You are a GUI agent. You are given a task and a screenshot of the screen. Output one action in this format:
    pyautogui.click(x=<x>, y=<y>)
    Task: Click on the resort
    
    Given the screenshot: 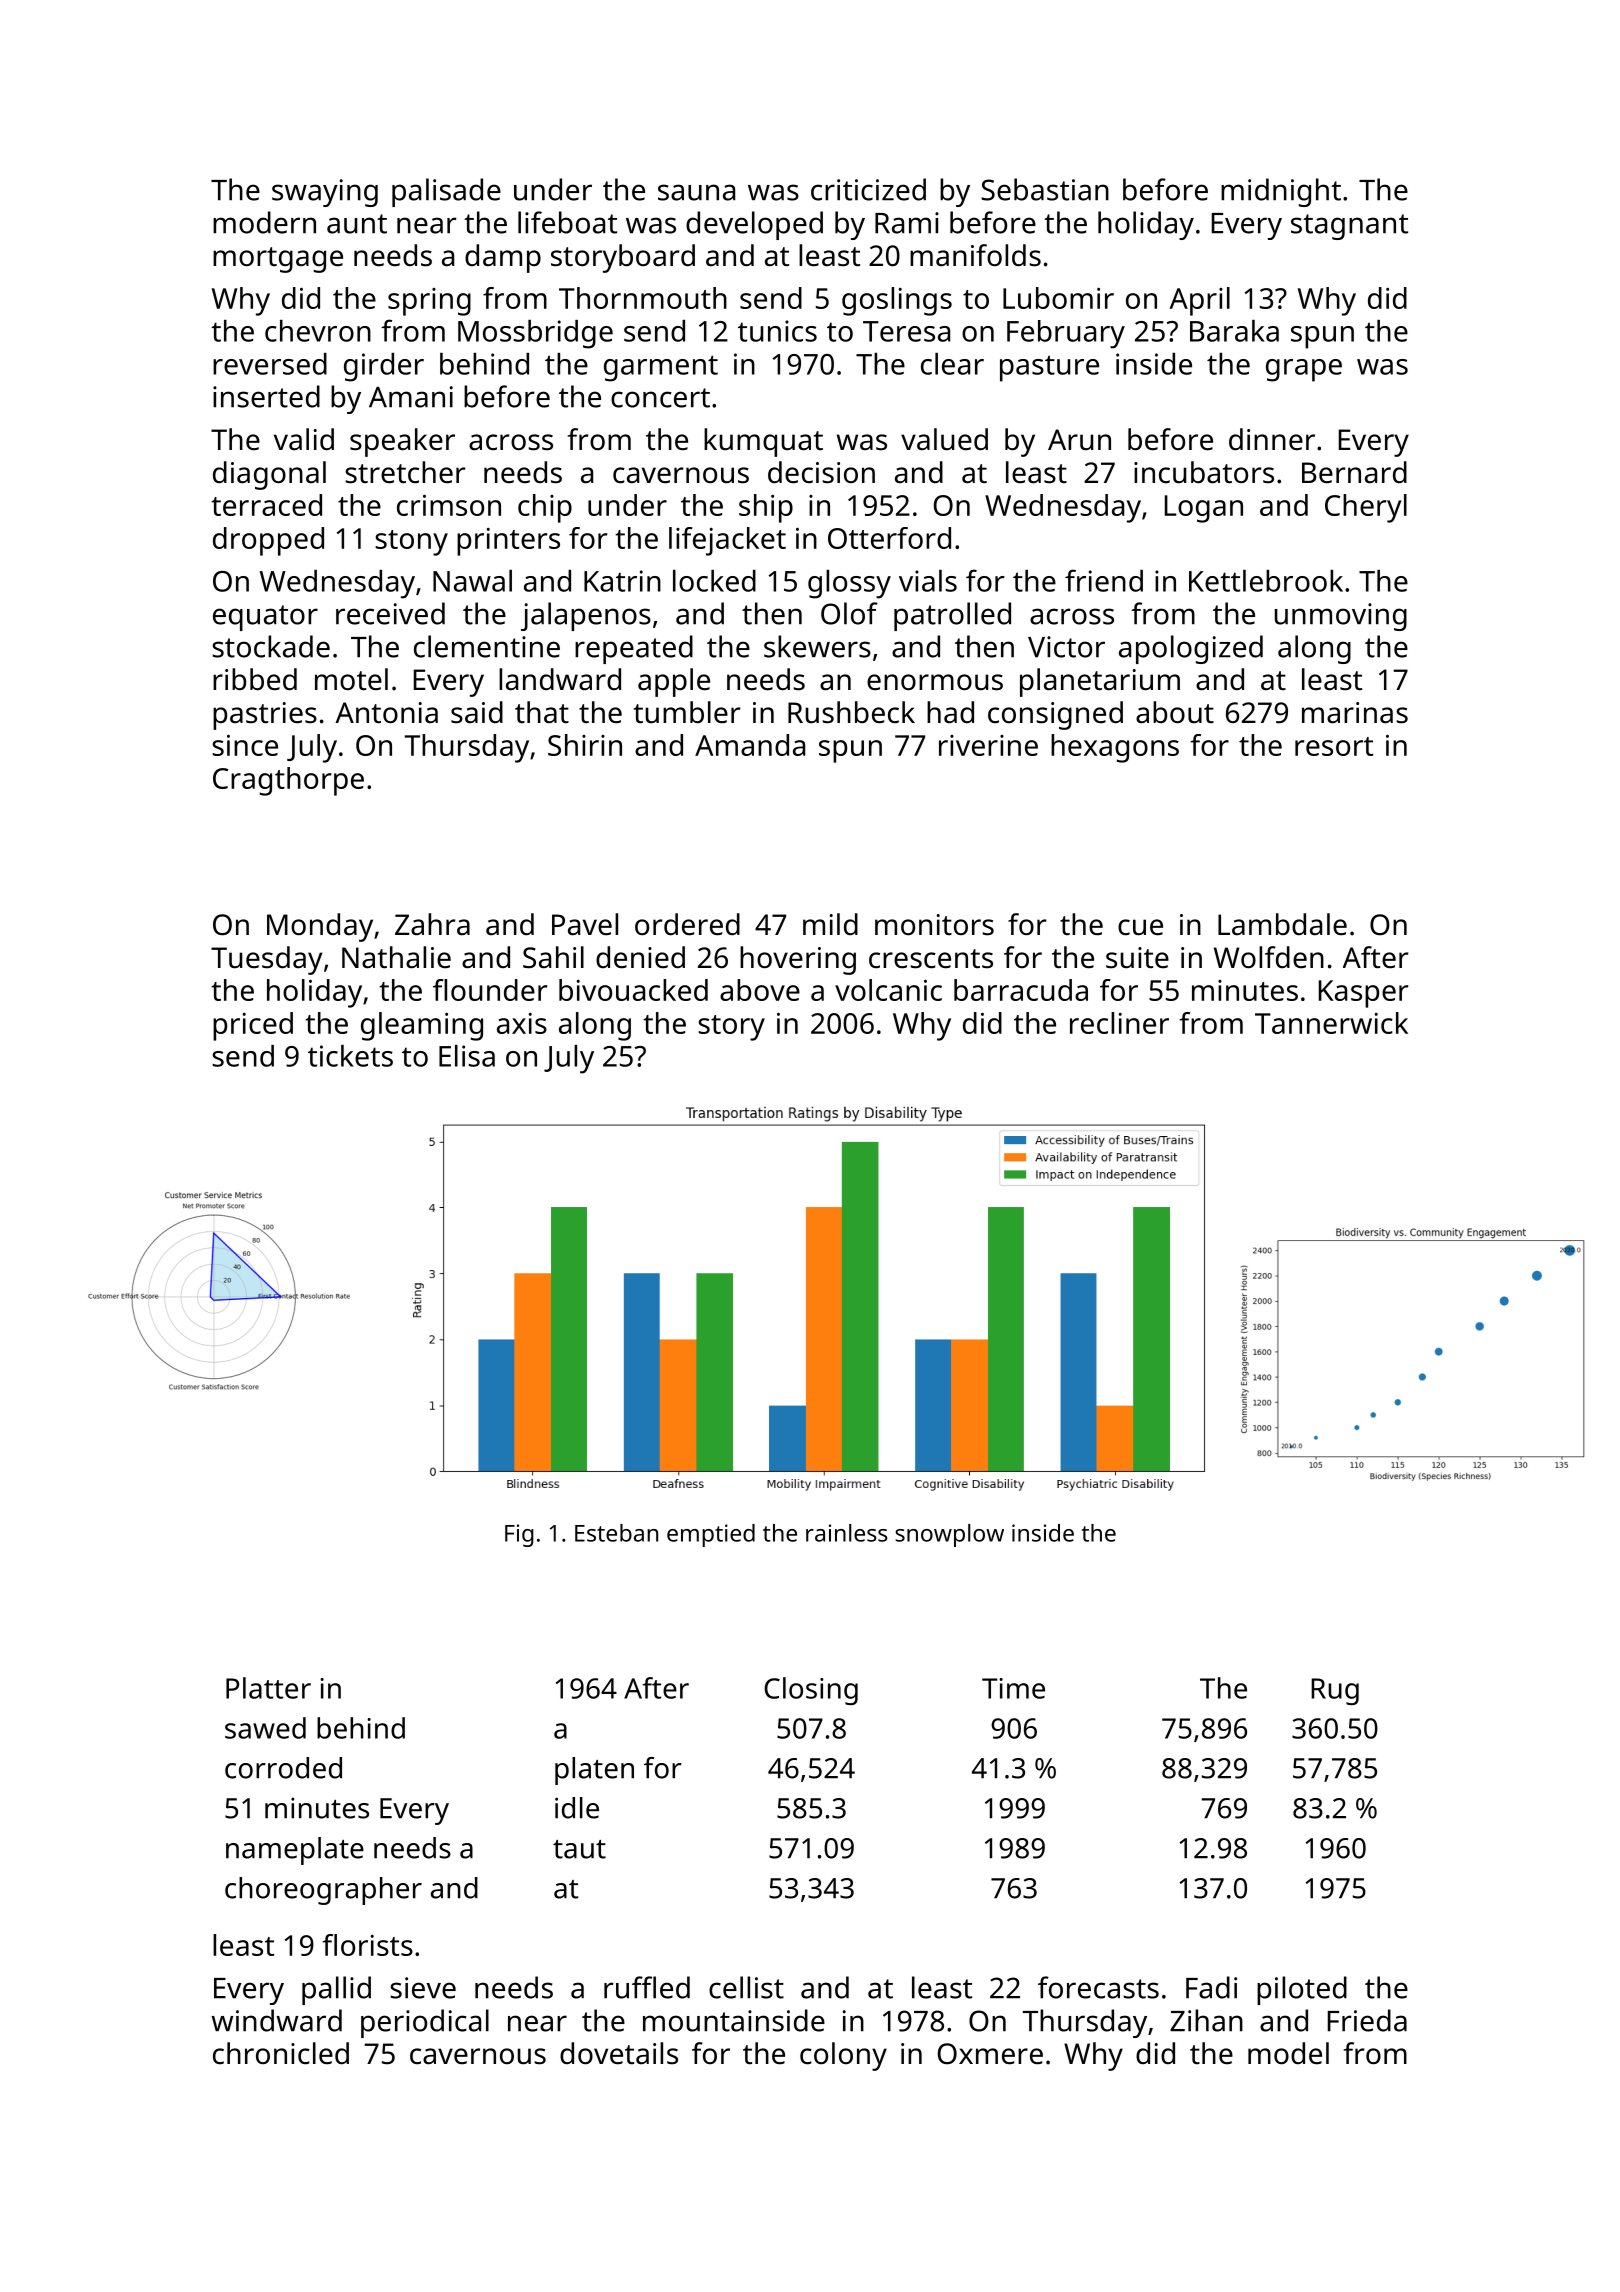 What is the action you would take?
    pyautogui.click(x=1334, y=746)
